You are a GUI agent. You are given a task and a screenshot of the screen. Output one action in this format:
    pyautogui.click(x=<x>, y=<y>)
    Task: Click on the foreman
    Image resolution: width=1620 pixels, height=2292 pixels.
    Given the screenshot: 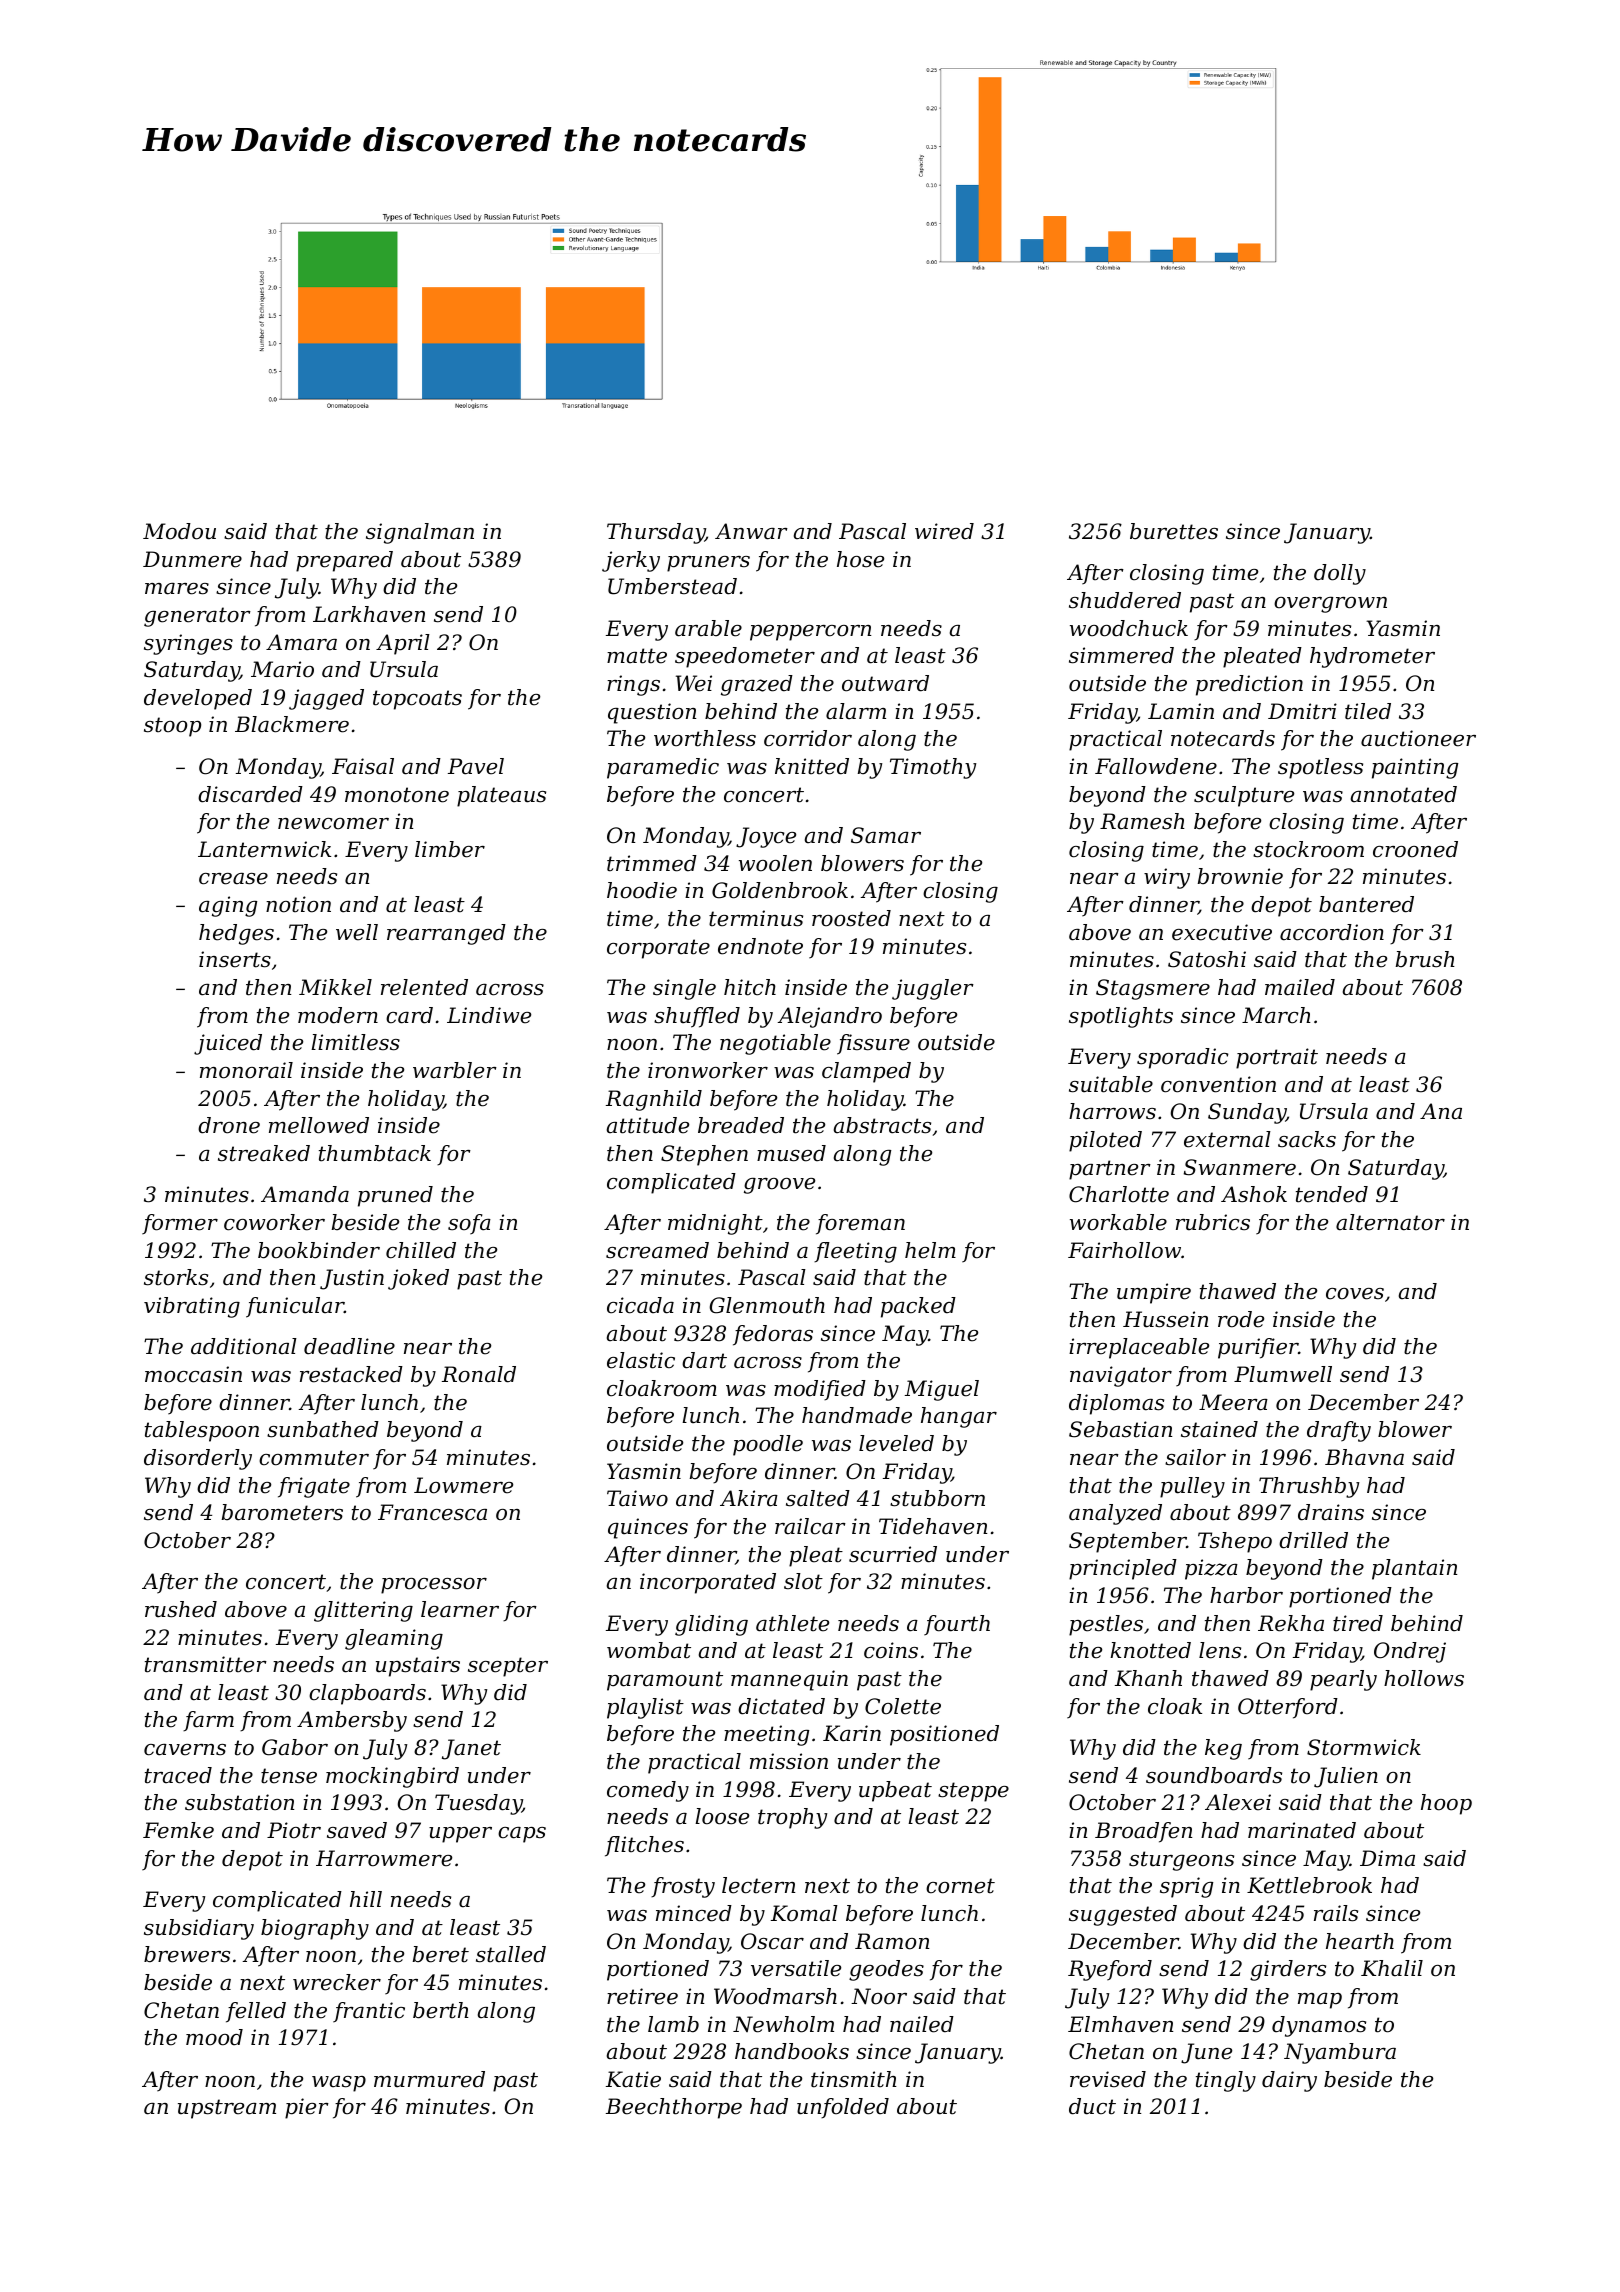 What is the action you would take?
    pyautogui.click(x=860, y=1224)
